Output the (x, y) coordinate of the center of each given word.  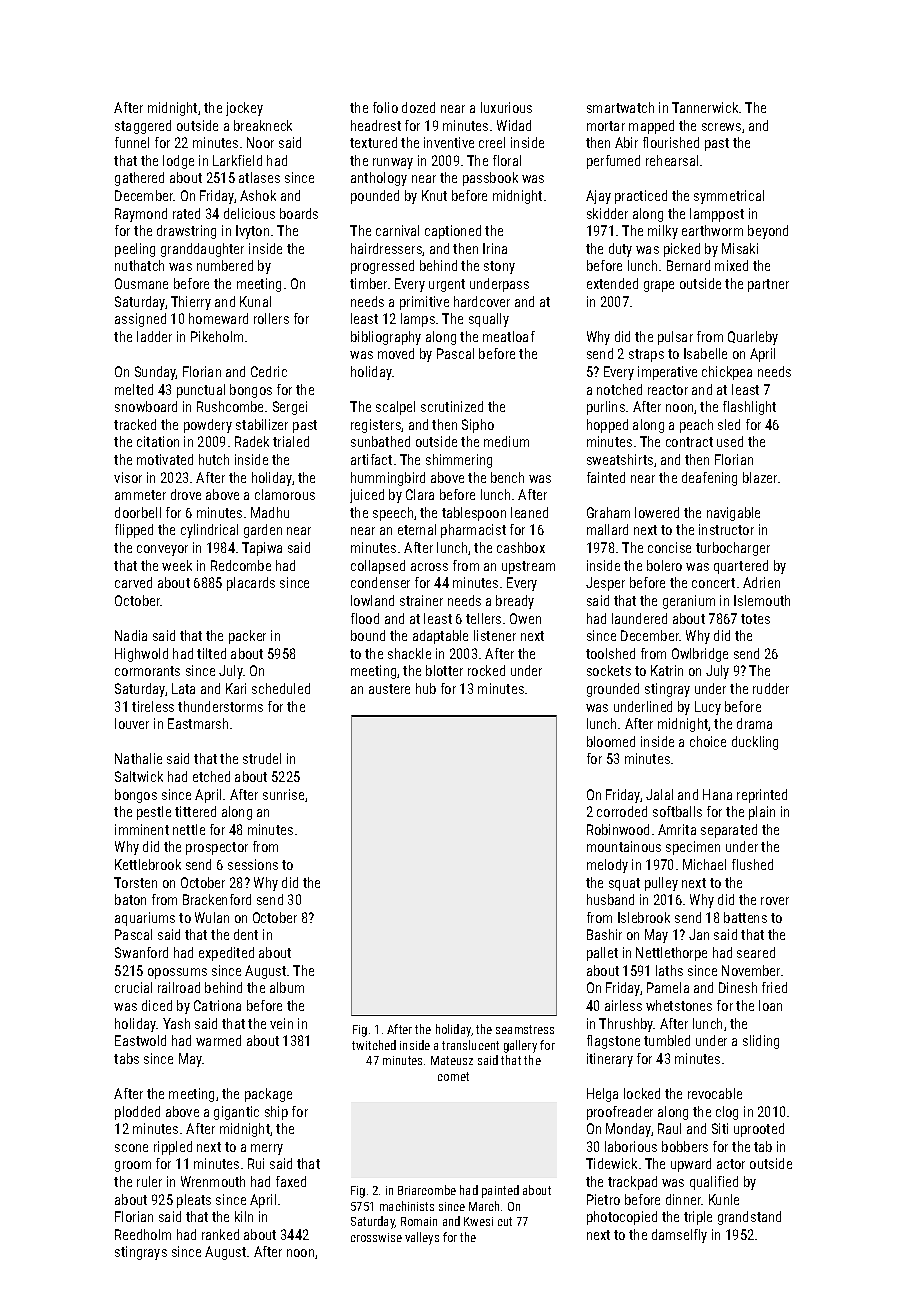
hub (426, 688)
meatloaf (509, 336)
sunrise (283, 794)
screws (721, 127)
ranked (220, 1234)
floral (507, 160)
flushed (752, 864)
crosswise (376, 1237)
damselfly (679, 1236)
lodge (178, 162)
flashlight (749, 408)
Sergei (290, 408)
